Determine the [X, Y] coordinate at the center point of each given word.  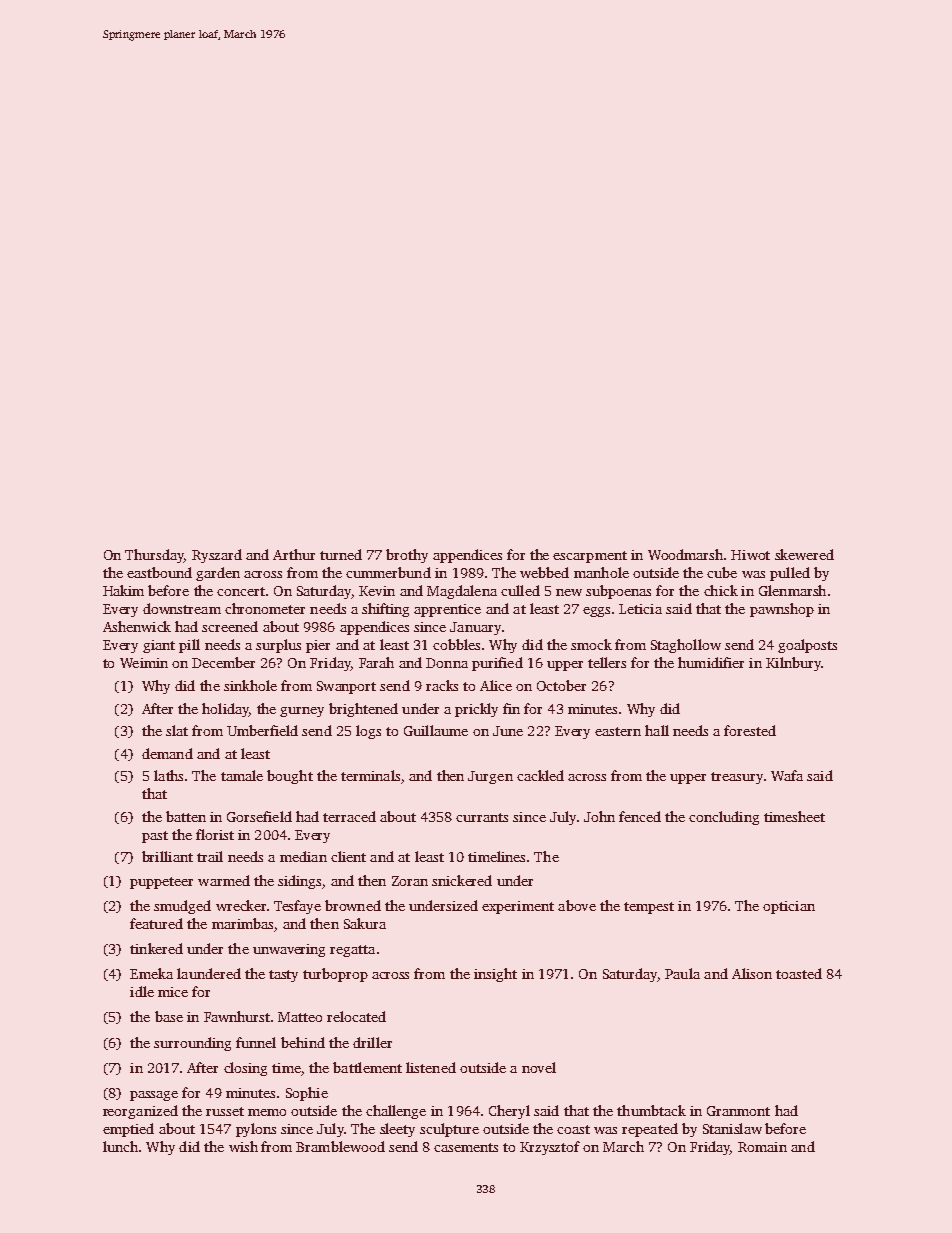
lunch [120, 1146]
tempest [649, 908]
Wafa [787, 775]
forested [750, 730]
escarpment [590, 557]
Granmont [738, 1111]
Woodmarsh [685, 554]
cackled [540, 775]
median [303, 856]
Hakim [123, 590]
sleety [397, 1130]
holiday [225, 710]
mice [173, 992]
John [599, 816]
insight [495, 975]
